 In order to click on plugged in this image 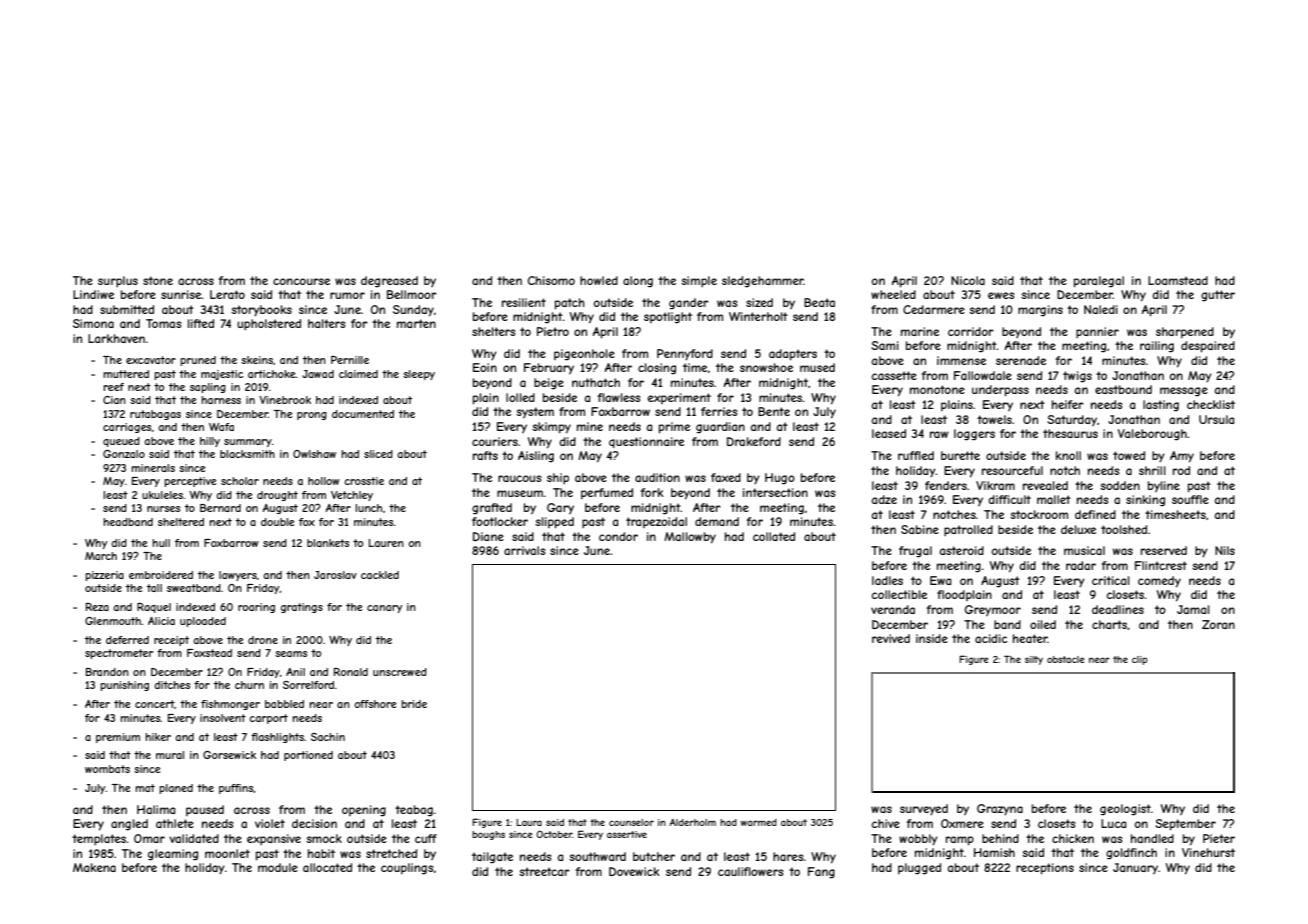, I will do `click(919, 869)`.
